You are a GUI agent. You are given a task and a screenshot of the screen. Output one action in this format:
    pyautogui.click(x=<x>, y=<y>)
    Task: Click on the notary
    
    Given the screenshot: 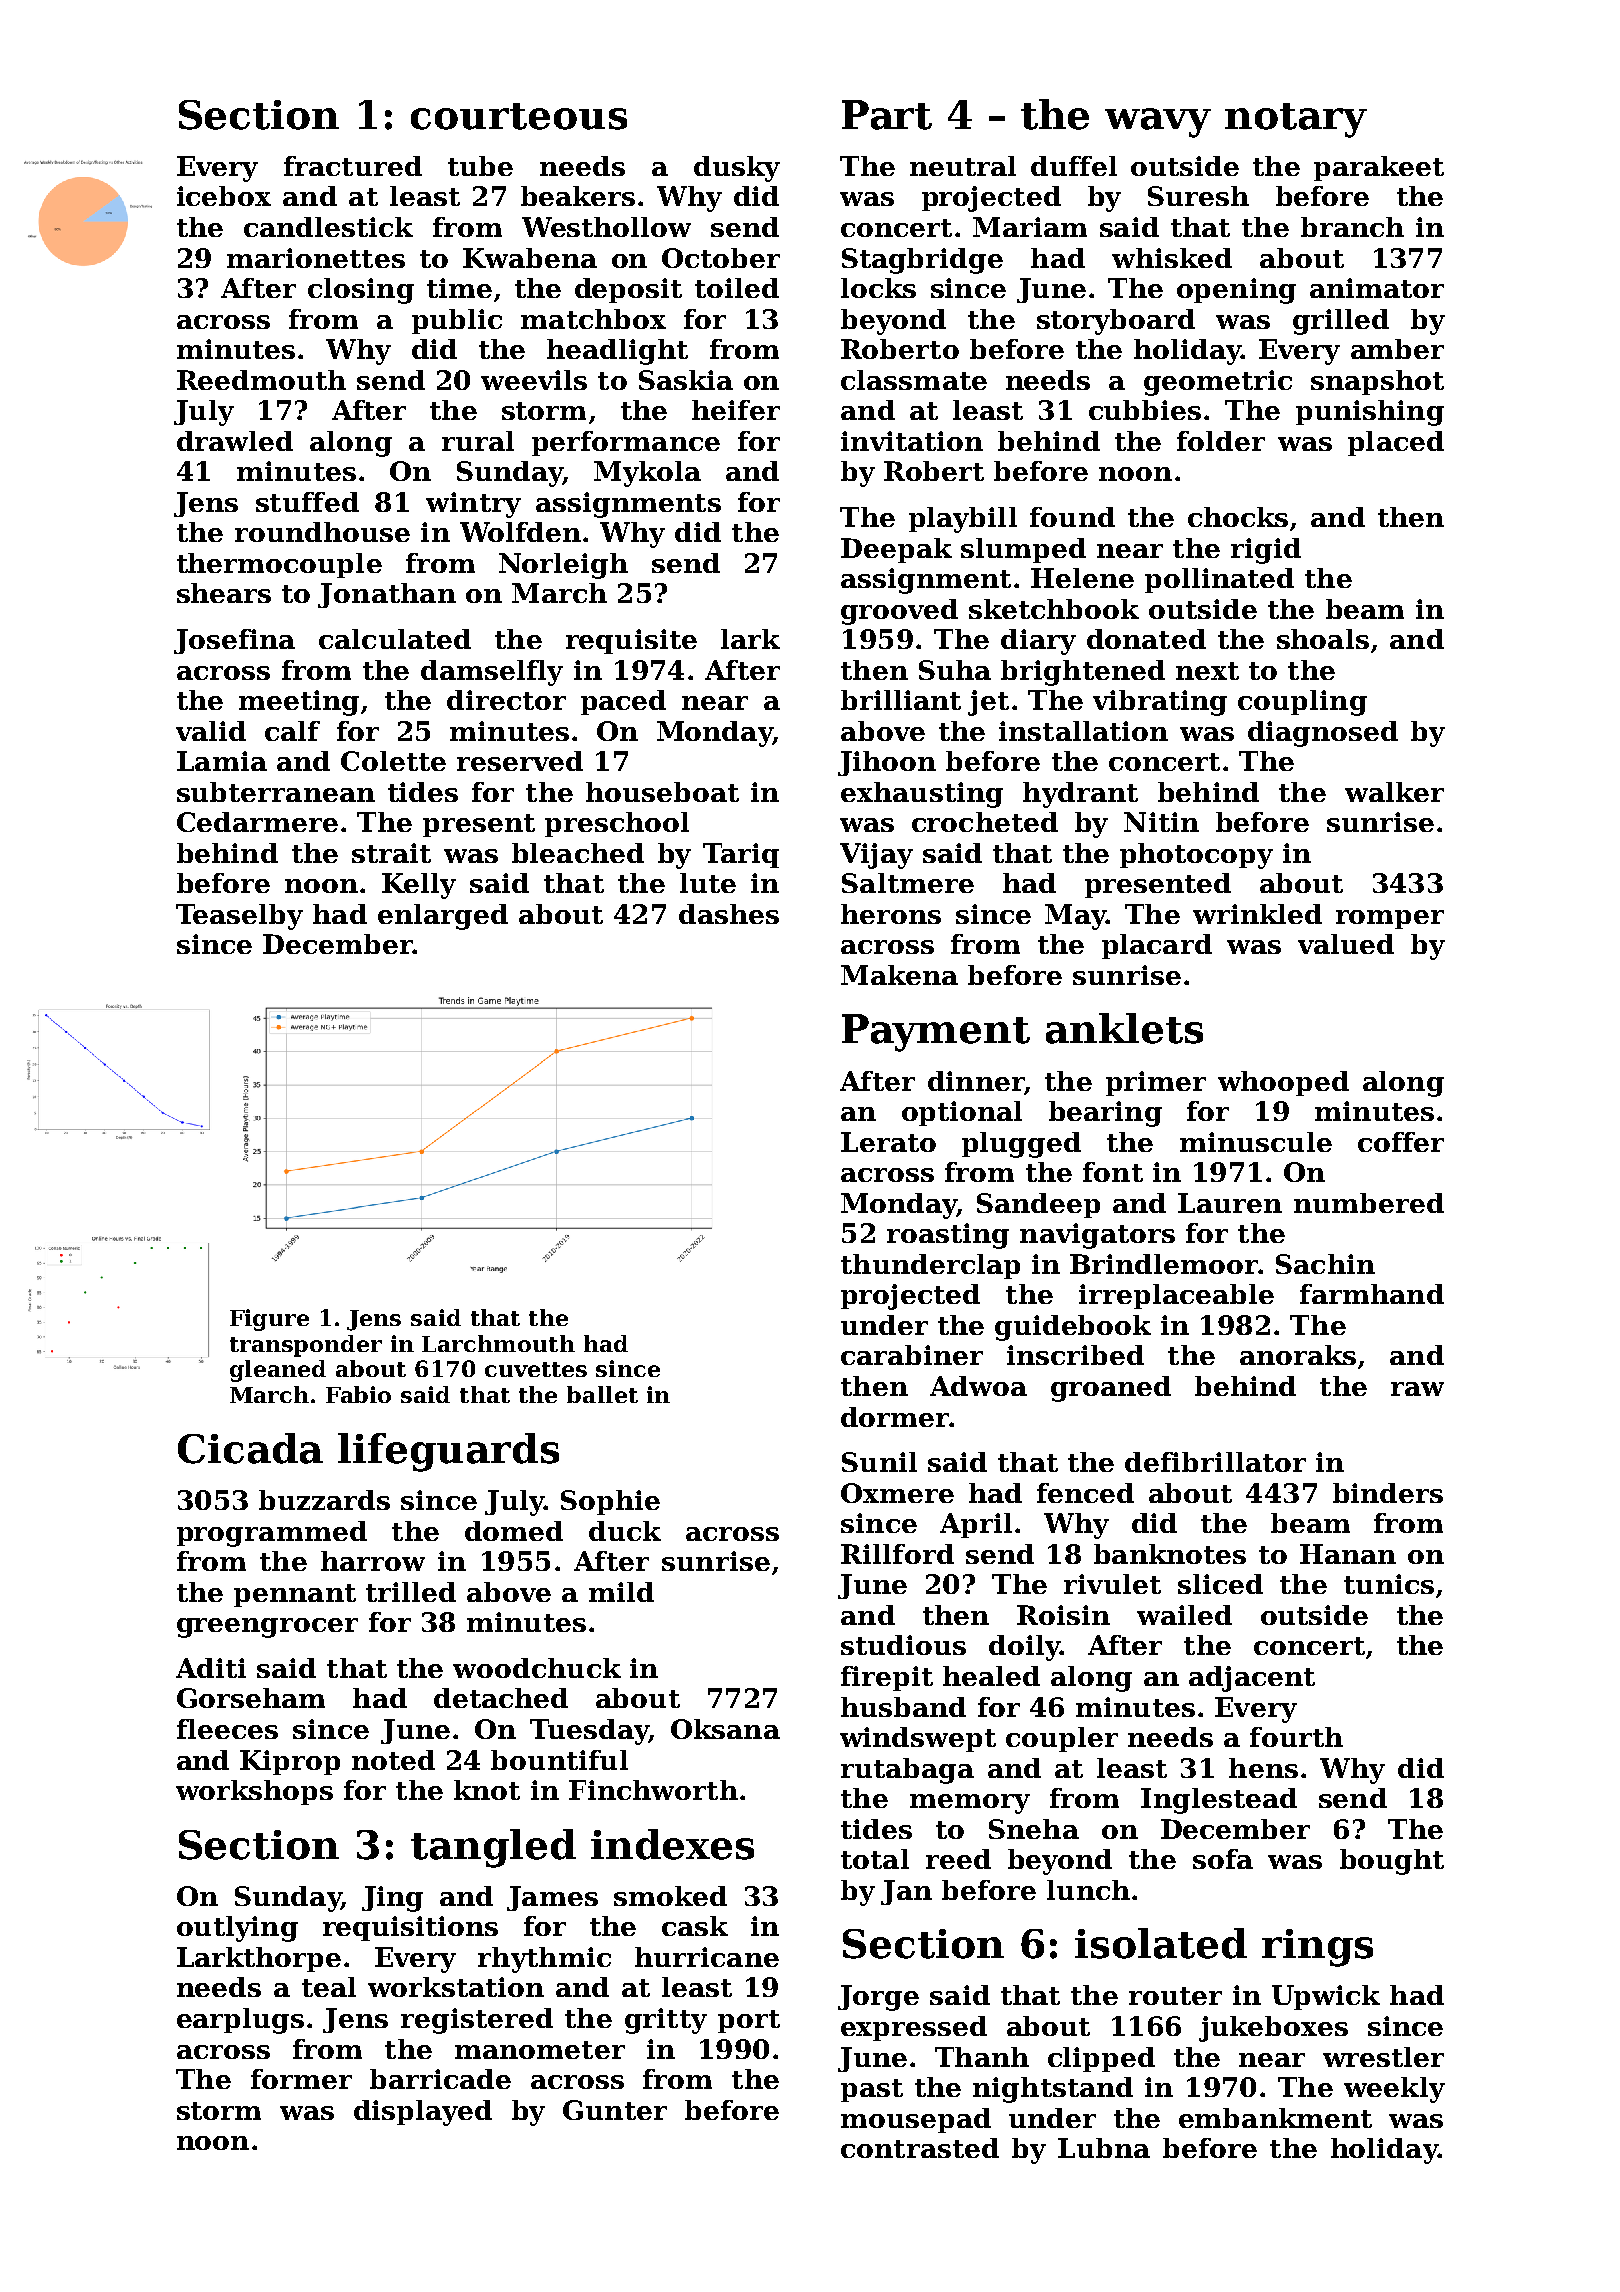 What is the action you would take?
    pyautogui.click(x=1296, y=120)
